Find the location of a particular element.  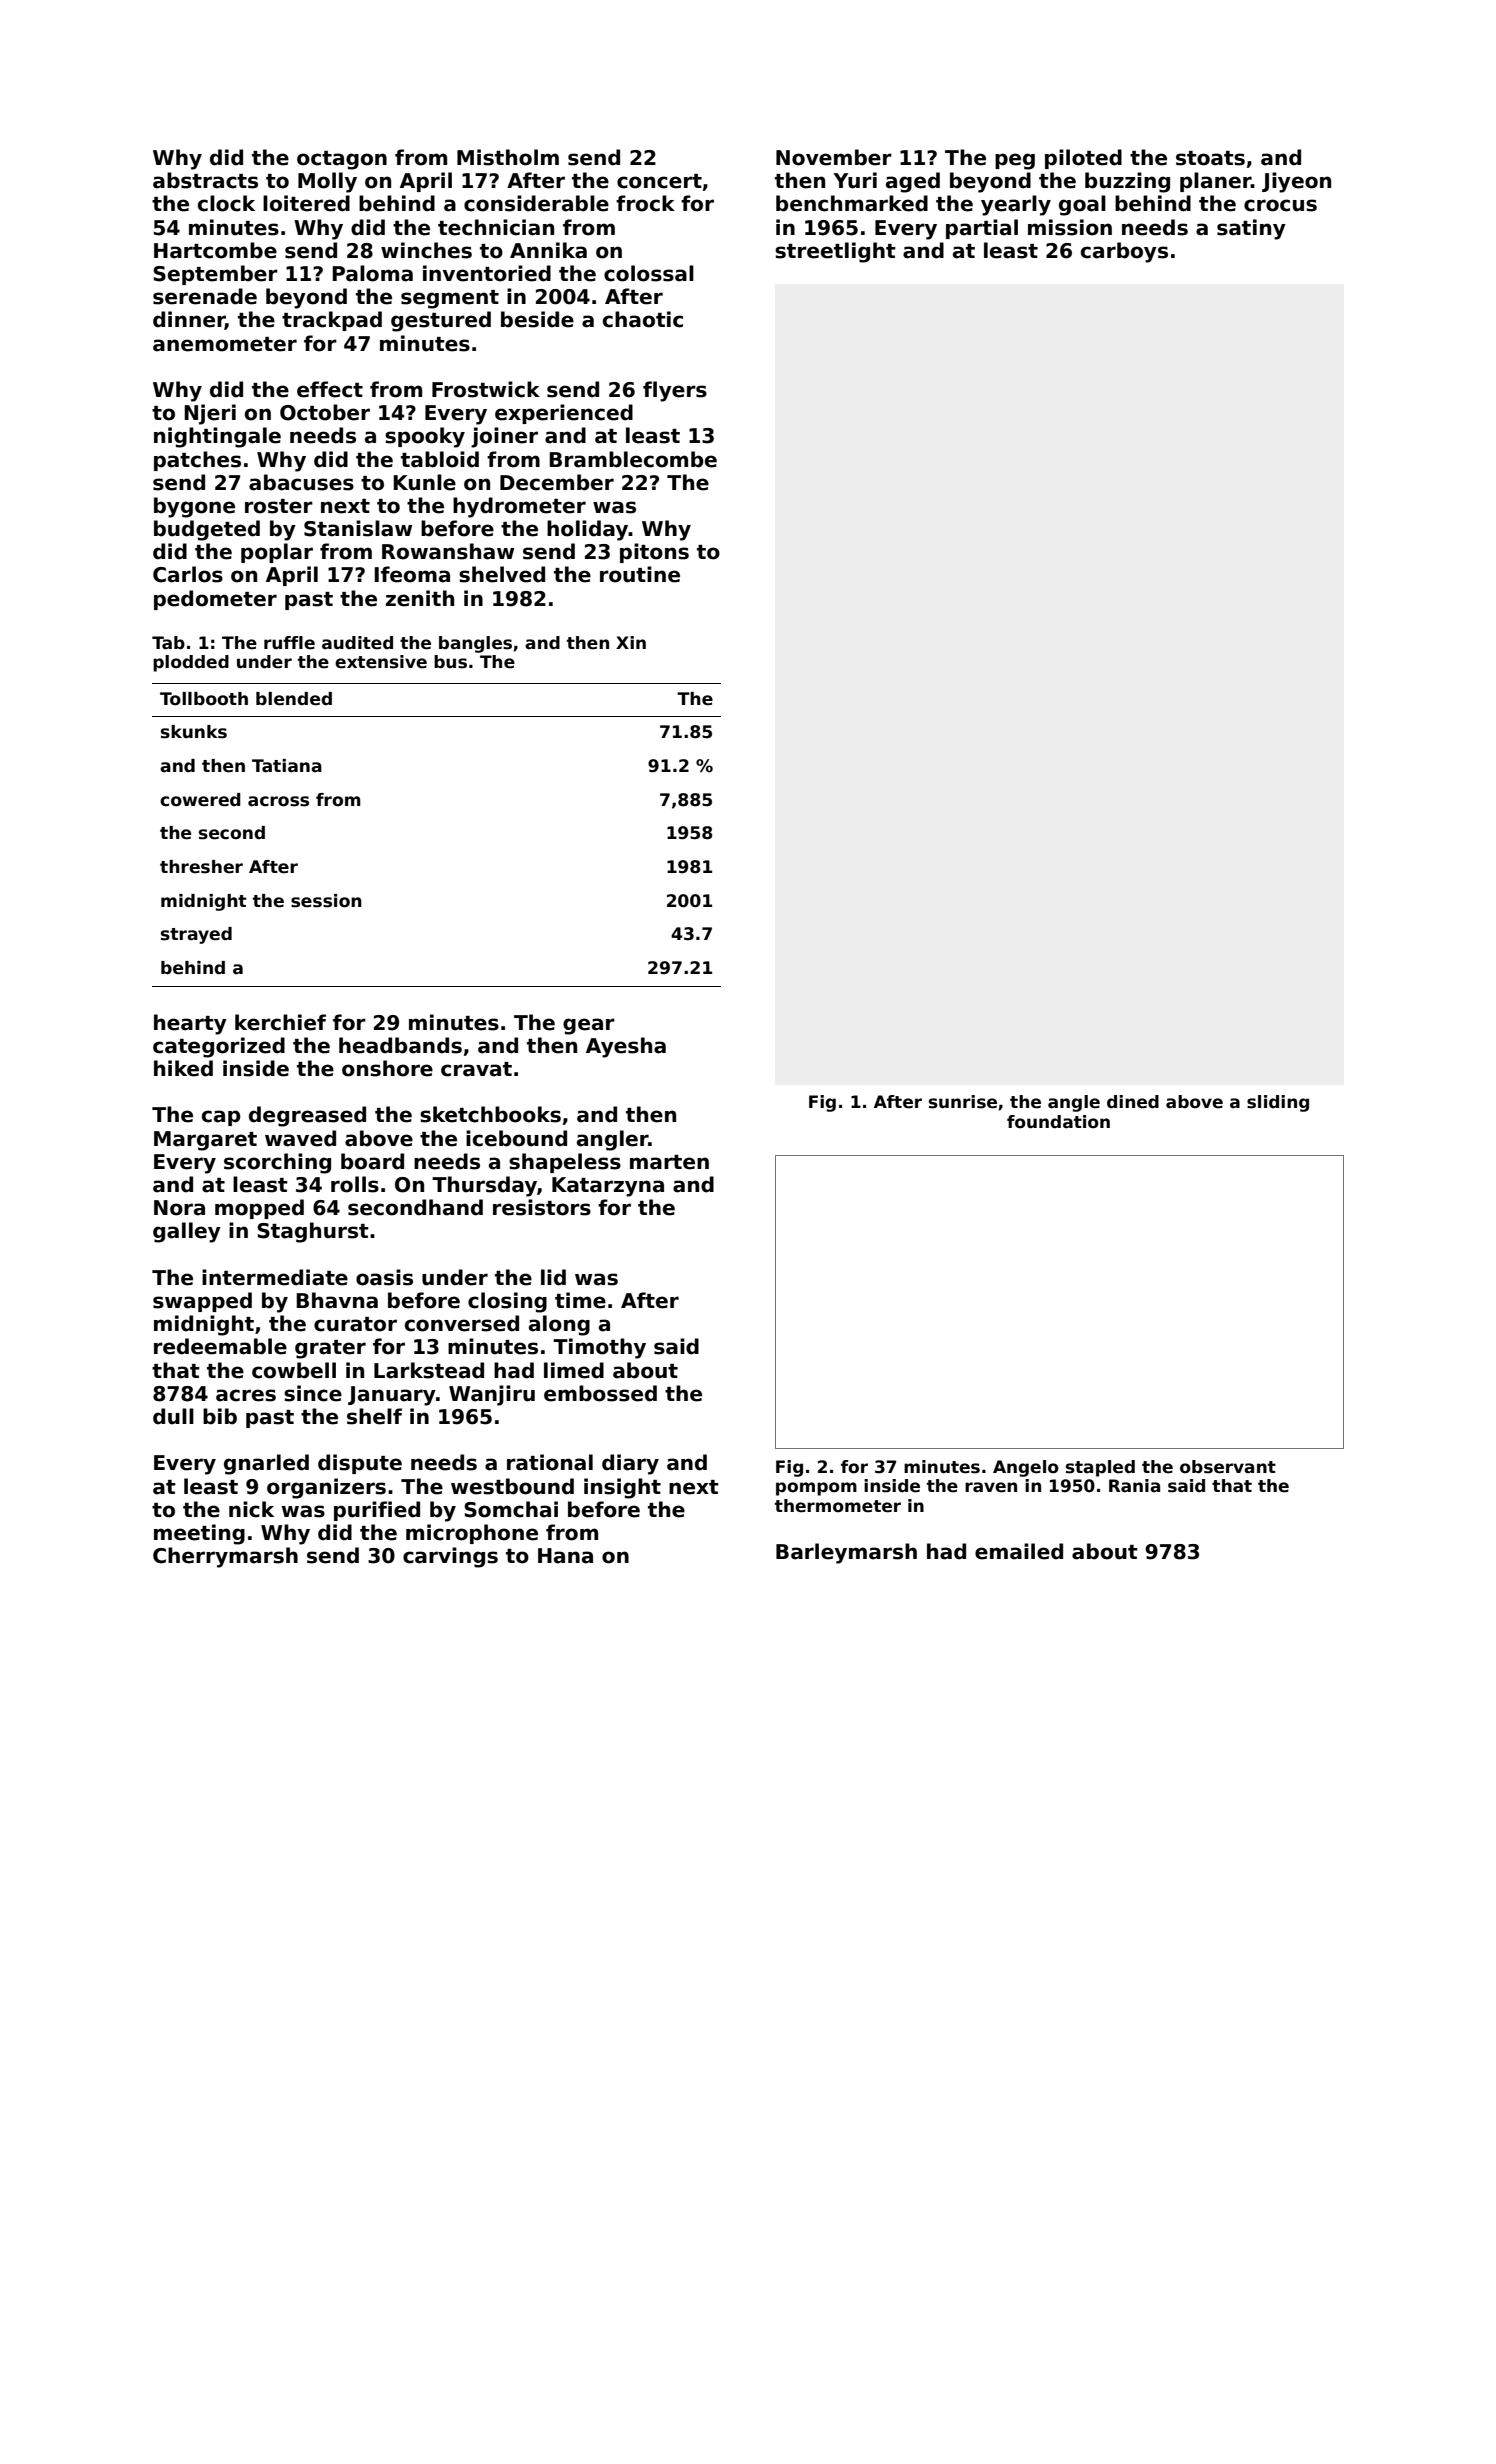

stoats is located at coordinates (1210, 158).
